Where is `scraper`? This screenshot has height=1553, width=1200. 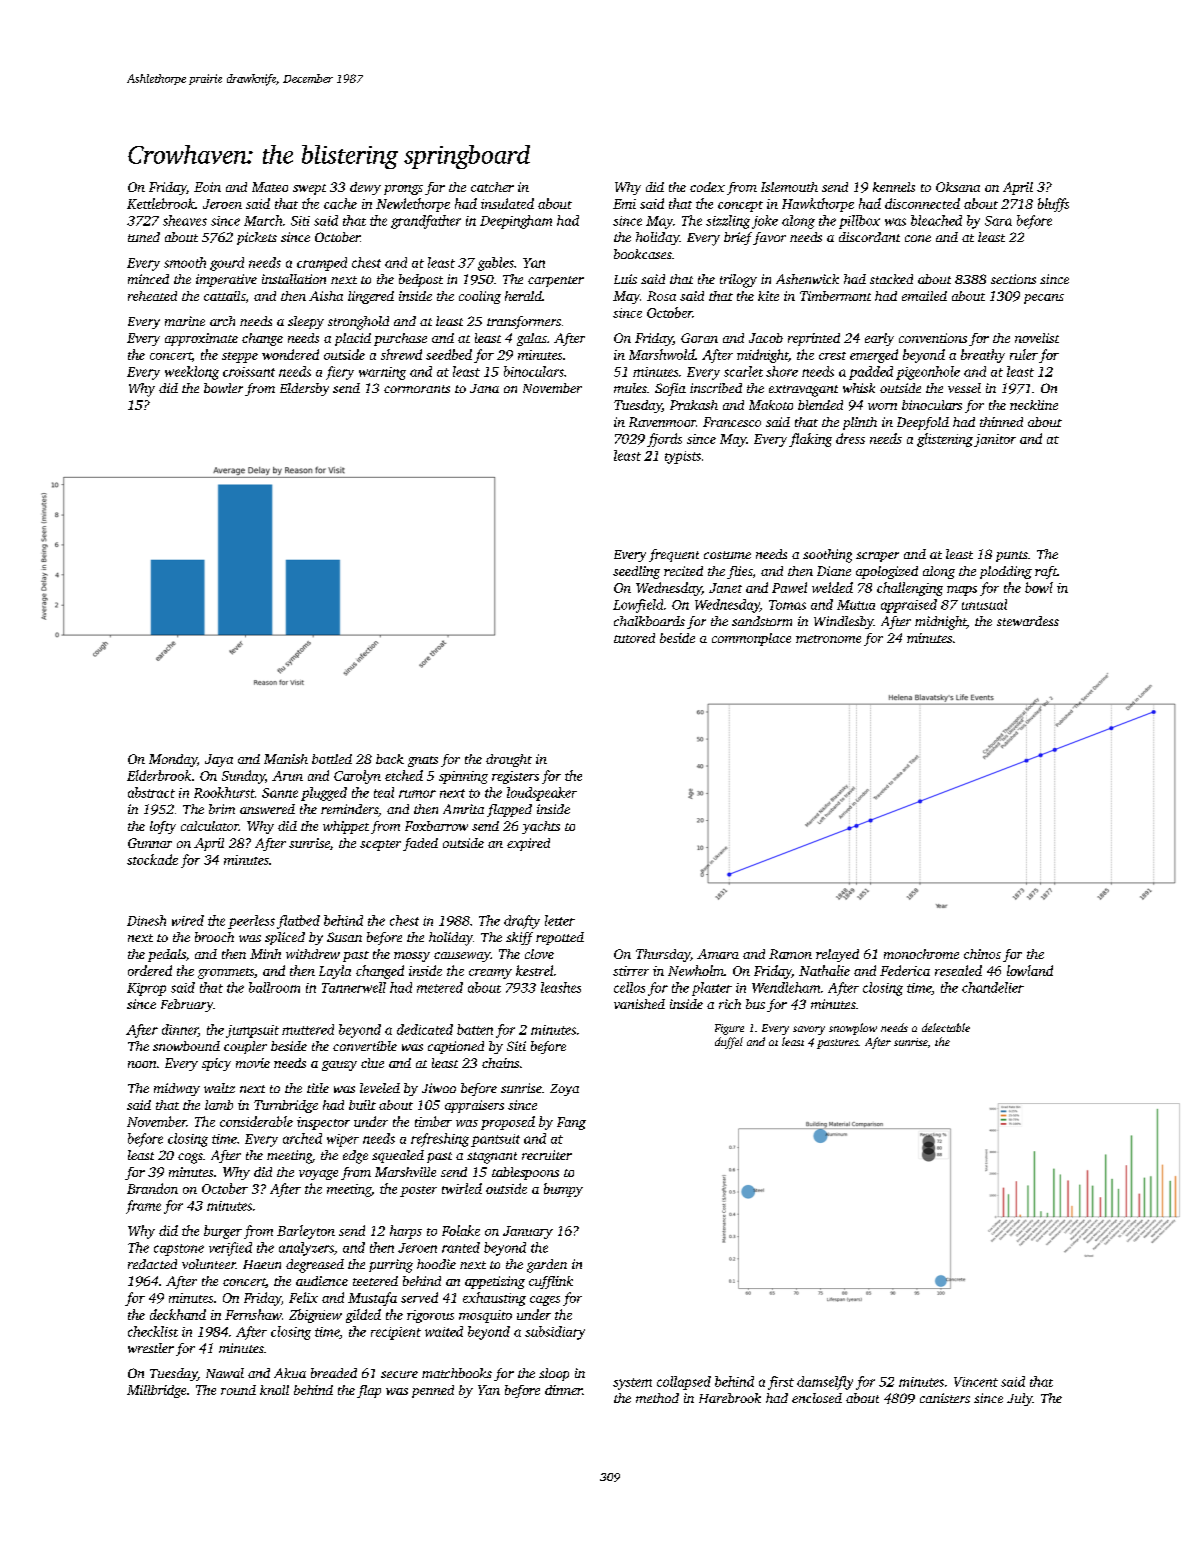 scraper is located at coordinates (877, 557).
